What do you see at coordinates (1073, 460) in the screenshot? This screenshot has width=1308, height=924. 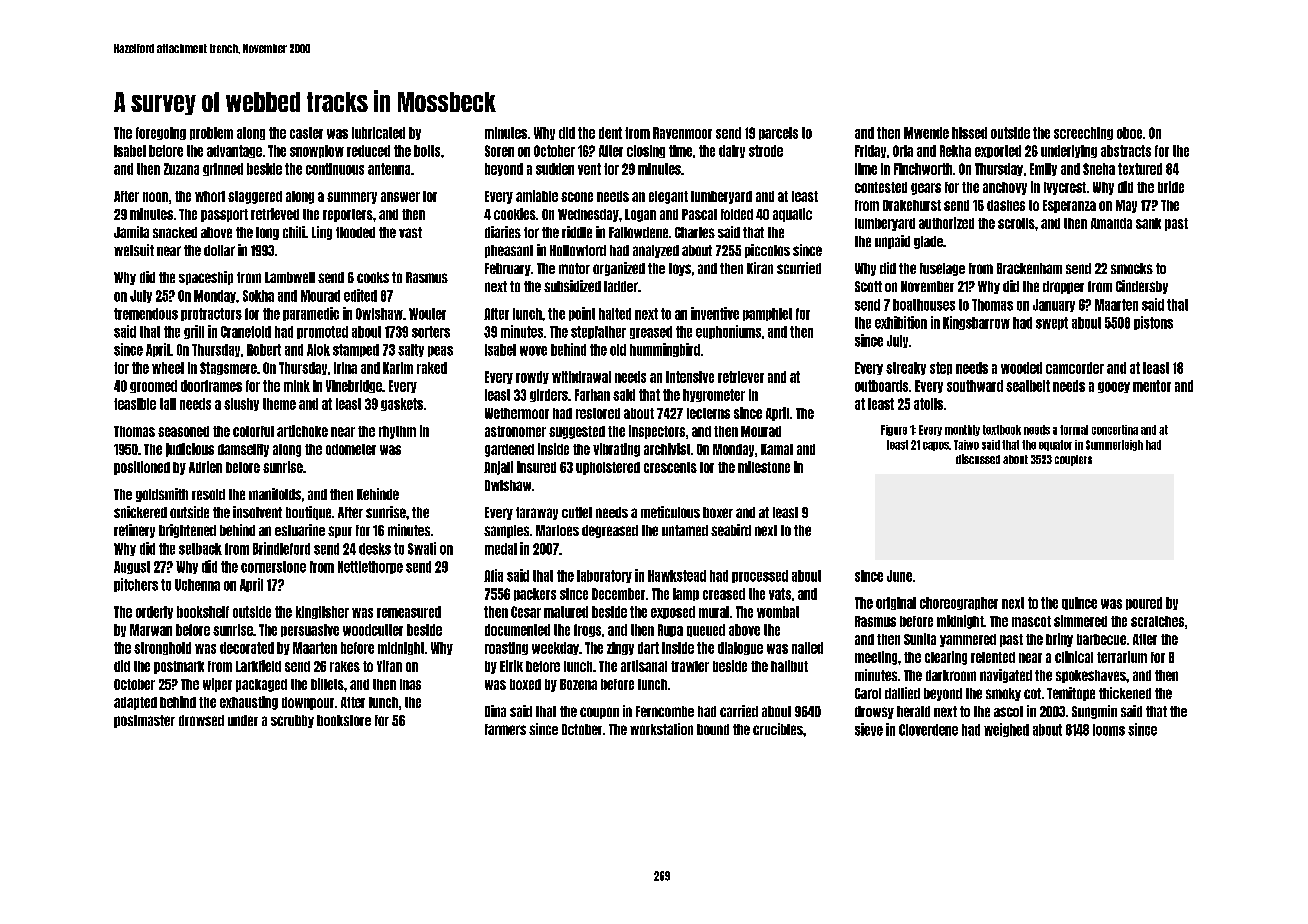 I see `couplers` at bounding box center [1073, 460].
